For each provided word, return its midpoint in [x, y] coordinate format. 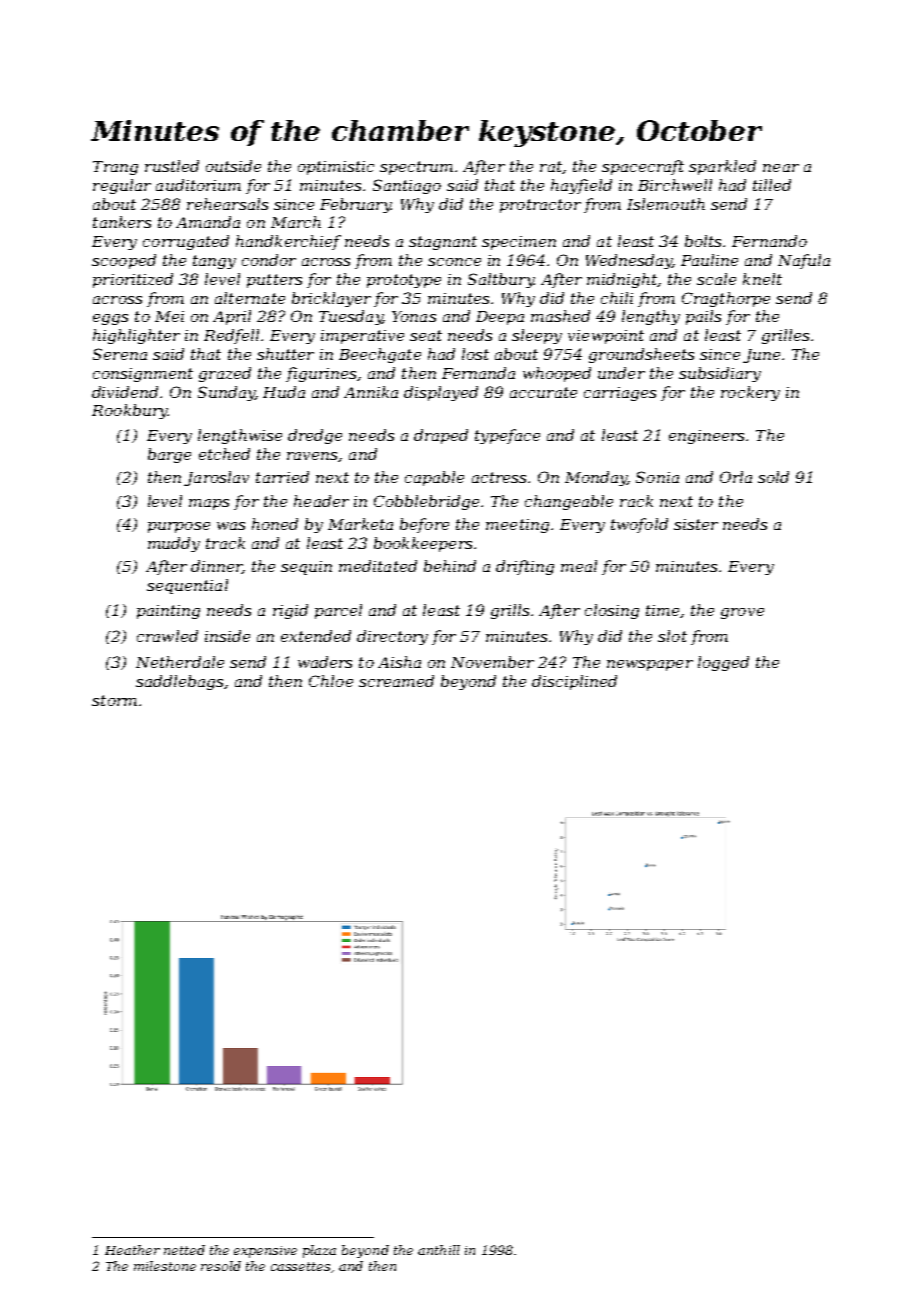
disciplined [574, 682]
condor [269, 260]
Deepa [500, 318]
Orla [736, 477]
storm [114, 700]
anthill [439, 1250]
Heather [132, 1250]
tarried [282, 477]
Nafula [804, 261]
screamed [396, 681]
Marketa [360, 524]
